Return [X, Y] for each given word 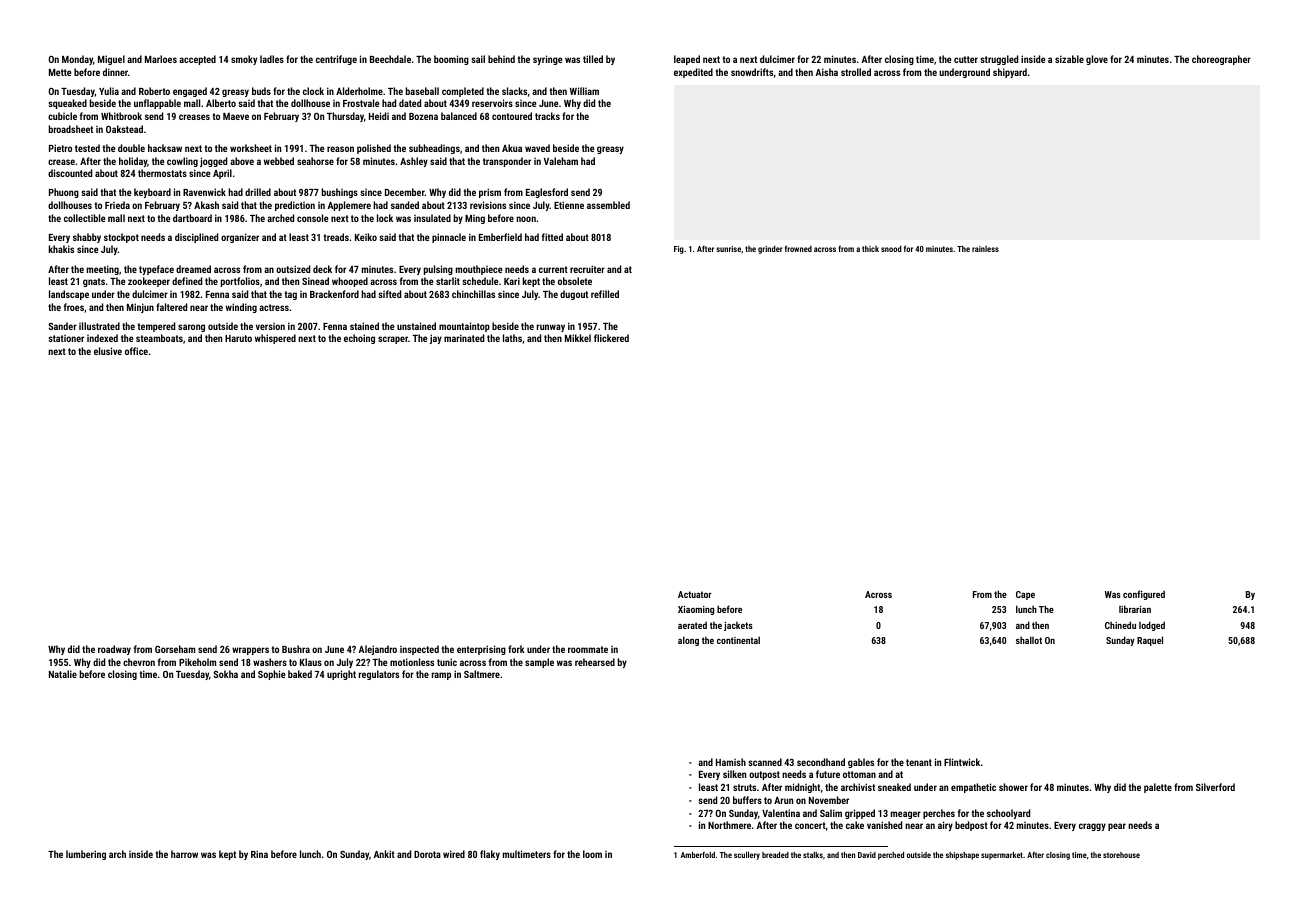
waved [537, 148]
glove [1097, 60]
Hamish [731, 762]
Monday [77, 60]
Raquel [1150, 641]
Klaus [311, 662]
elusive [108, 351]
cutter [966, 59]
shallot [1029, 640]
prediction [295, 206]
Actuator [695, 594]
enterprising [481, 650]
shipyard [1010, 73]
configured [1144, 595]
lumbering [86, 855]
